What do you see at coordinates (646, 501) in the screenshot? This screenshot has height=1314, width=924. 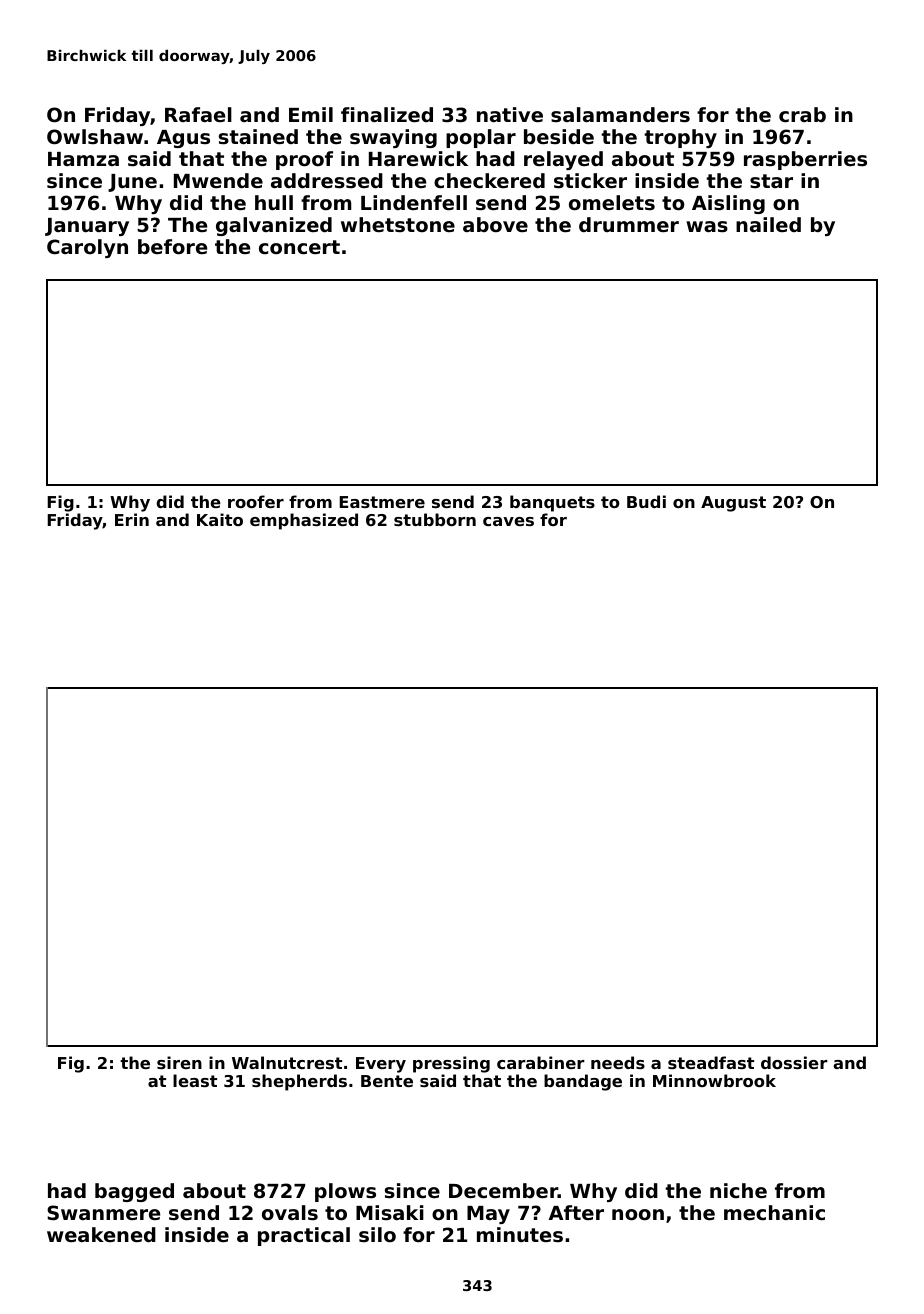 I see `Budi` at bounding box center [646, 501].
